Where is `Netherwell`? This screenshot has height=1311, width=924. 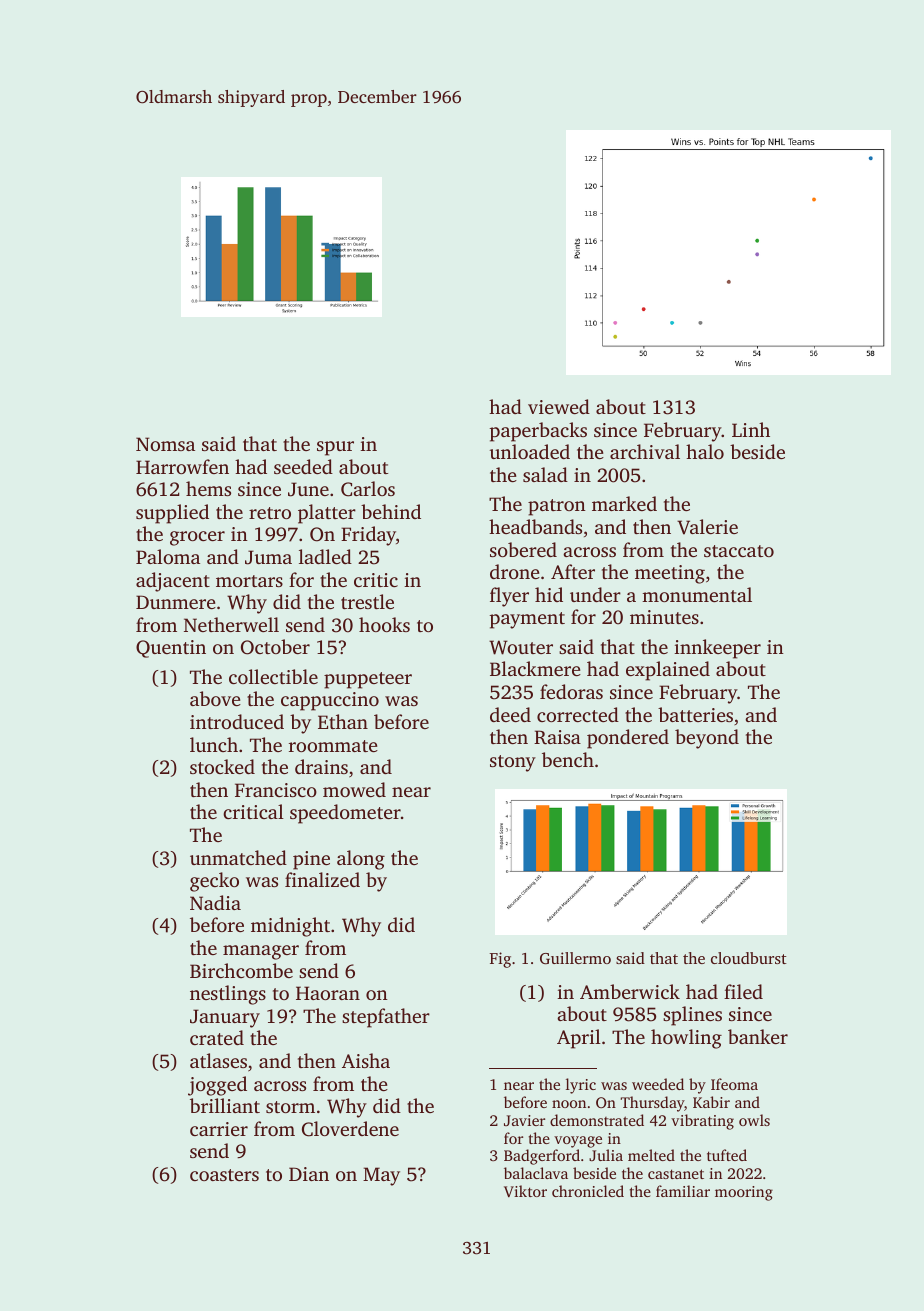
Netherwell is located at coordinates (231, 624).
